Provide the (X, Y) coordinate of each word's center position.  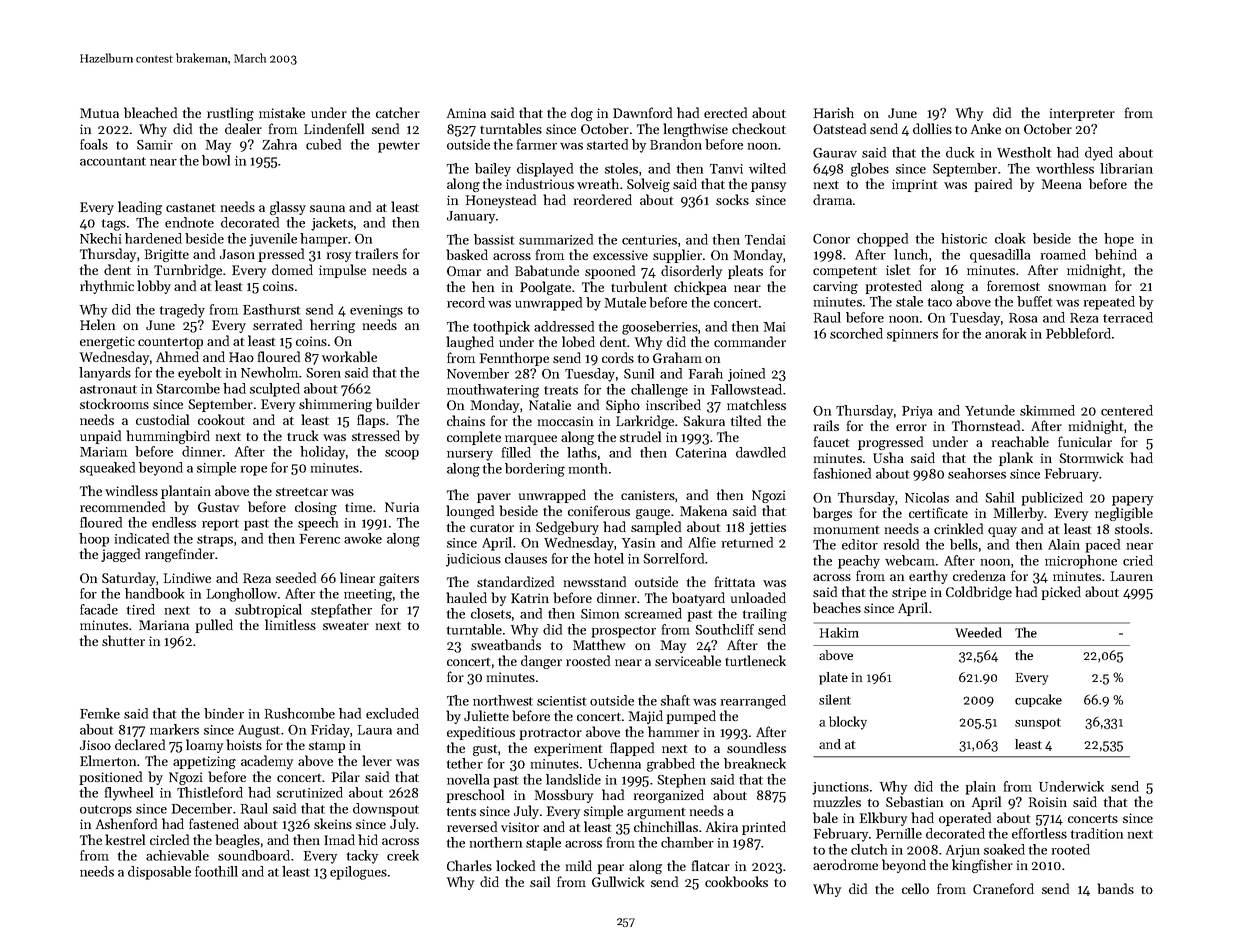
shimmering (335, 405)
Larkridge (645, 422)
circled (169, 839)
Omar (464, 271)
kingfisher (982, 866)
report (220, 525)
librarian (1126, 168)
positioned (111, 778)
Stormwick (1091, 457)
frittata (735, 581)
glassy (288, 208)
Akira (722, 826)
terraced (1128, 317)
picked (1061, 593)
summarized (556, 239)
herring (332, 326)
